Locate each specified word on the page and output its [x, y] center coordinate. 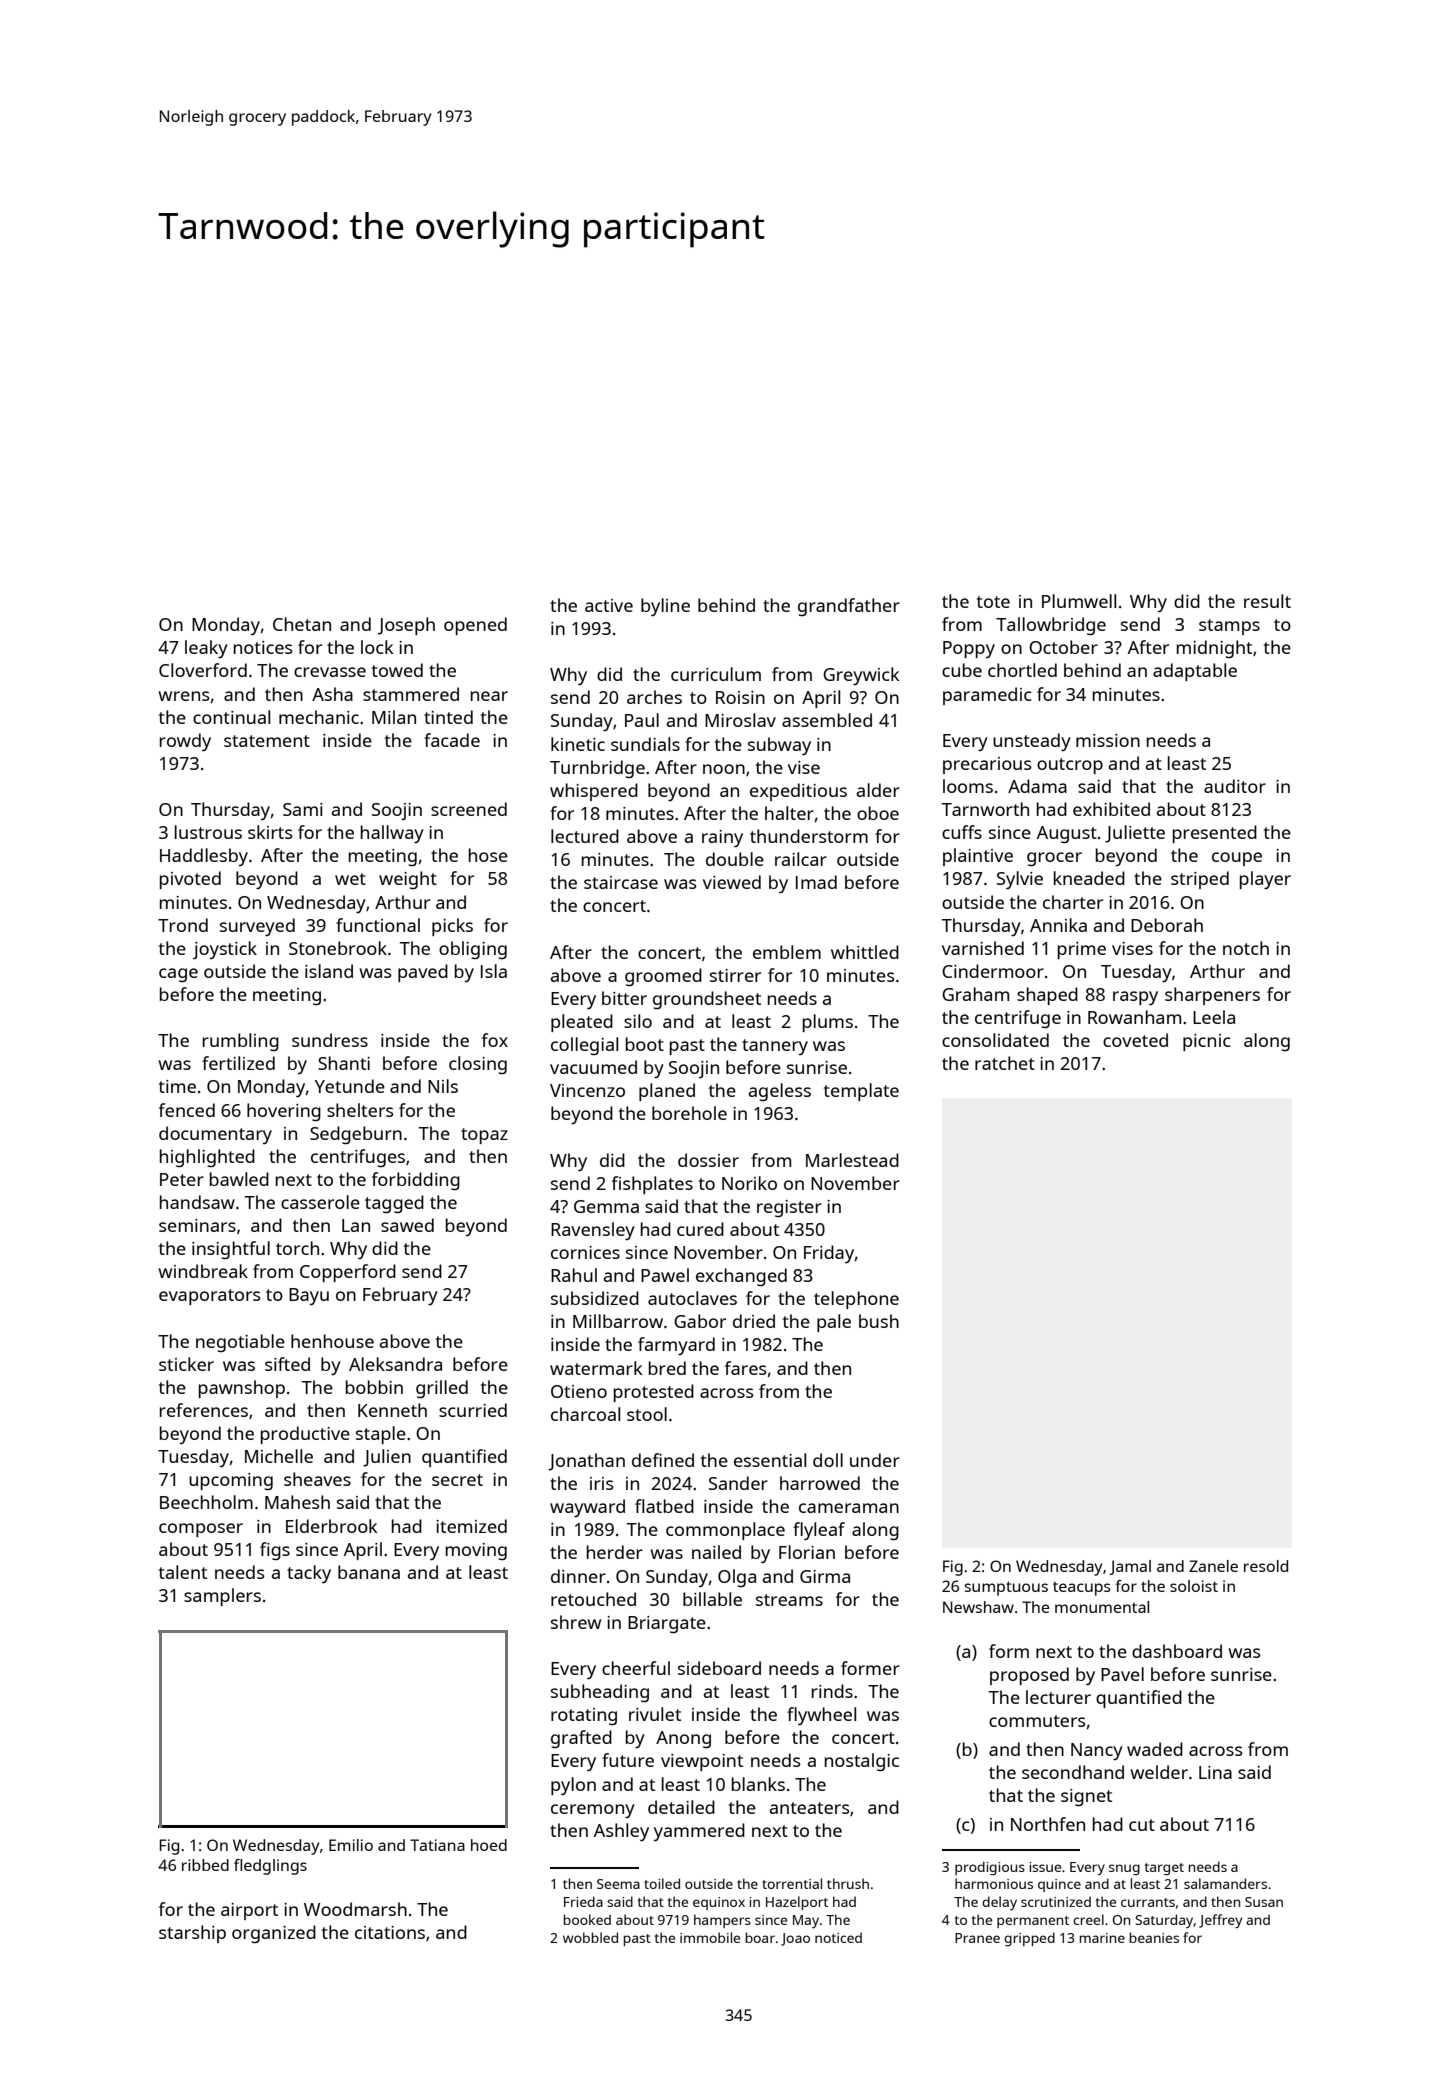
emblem [787, 952]
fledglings [270, 1867]
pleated [582, 1023]
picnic [1207, 1042]
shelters [360, 1110]
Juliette [1135, 834]
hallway [392, 834]
